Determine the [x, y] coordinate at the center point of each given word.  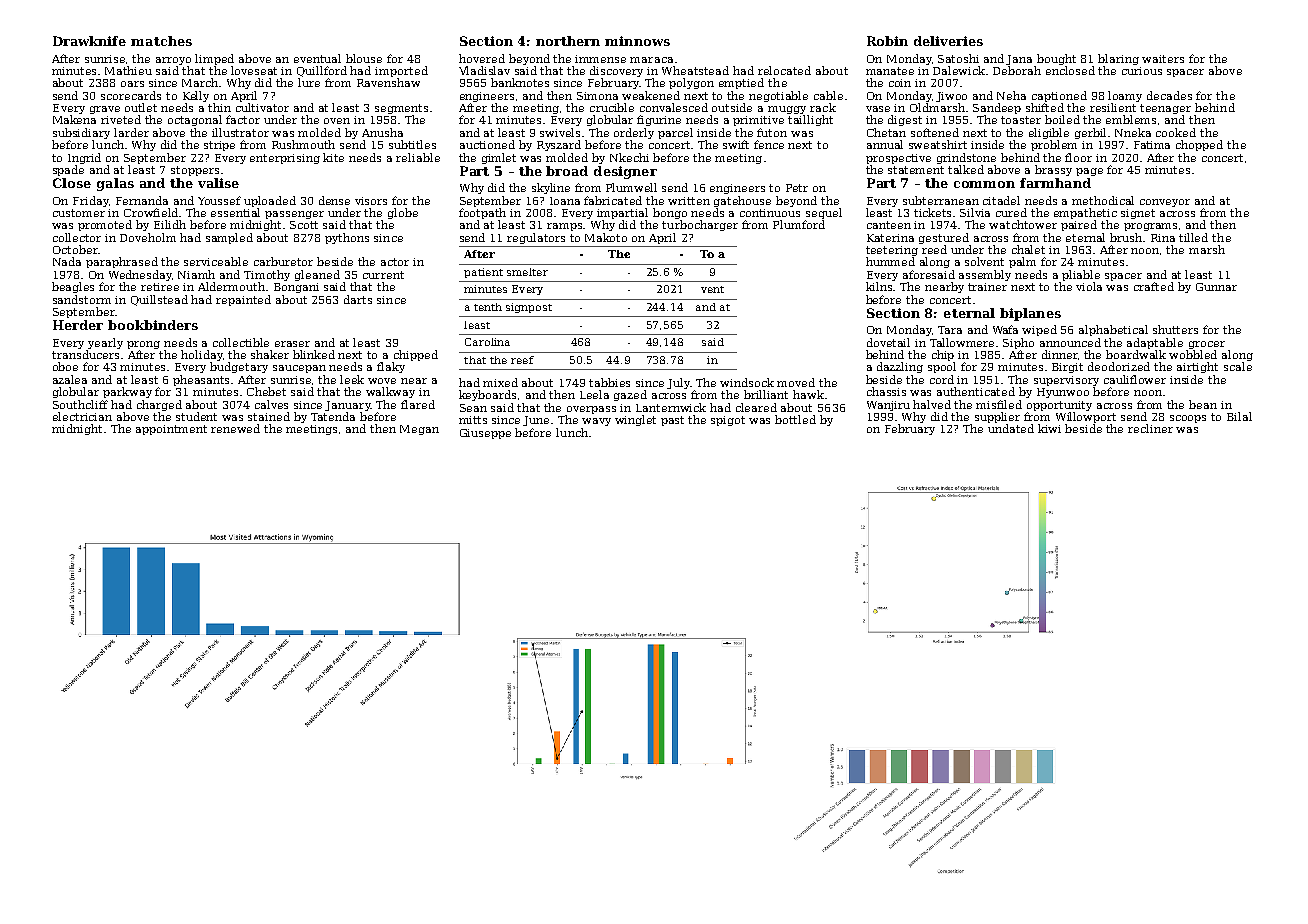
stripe [219, 146]
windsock [747, 382]
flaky [391, 367]
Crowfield [152, 212]
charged [159, 405]
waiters [1163, 59]
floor [1078, 157]
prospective [898, 159]
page [1089, 172]
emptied [741, 83]
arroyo [173, 61]
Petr [797, 188]
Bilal [1239, 416]
